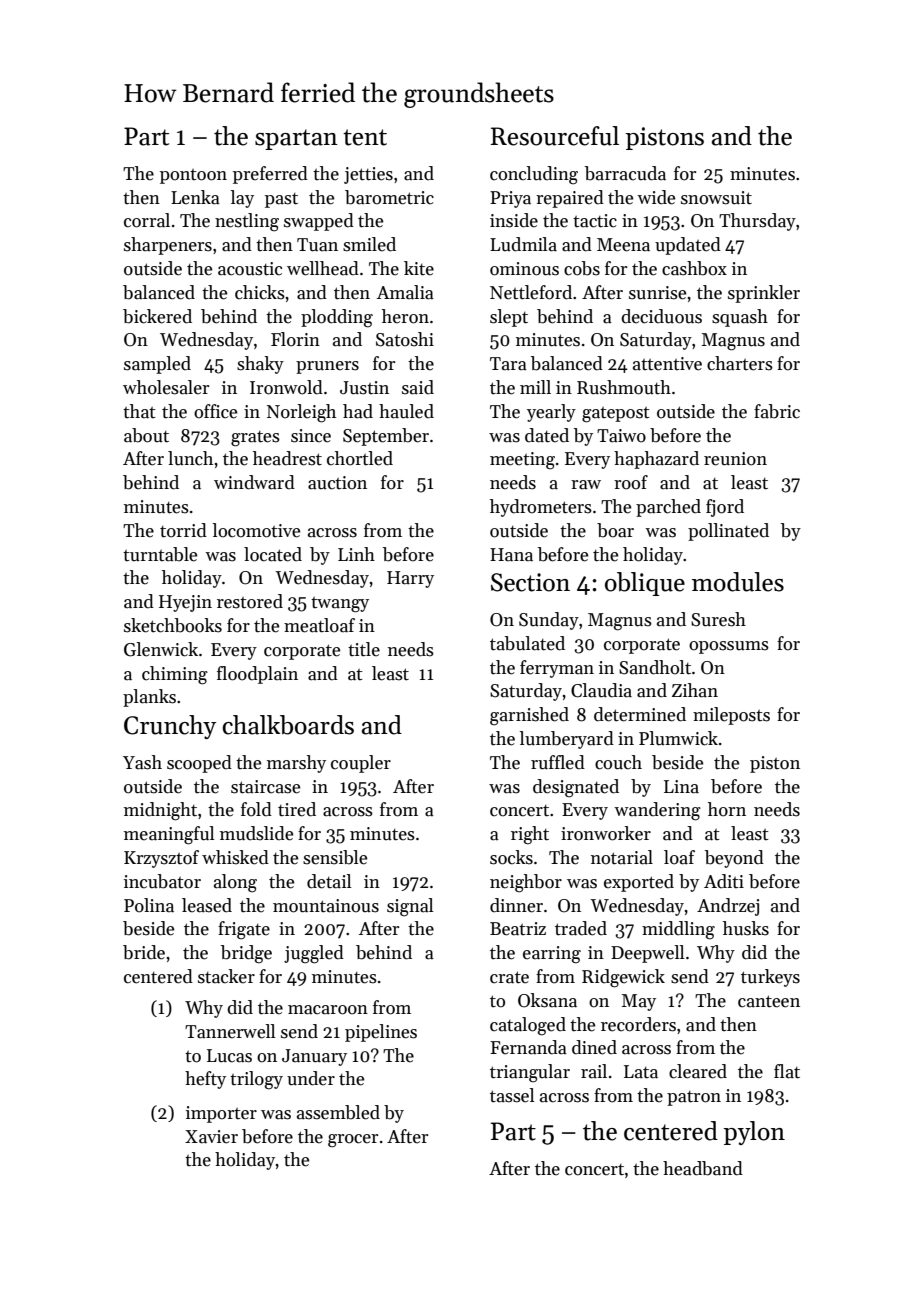 The image size is (924, 1311). Describe the element at coordinates (405, 316) in the screenshot. I see `heron` at that location.
